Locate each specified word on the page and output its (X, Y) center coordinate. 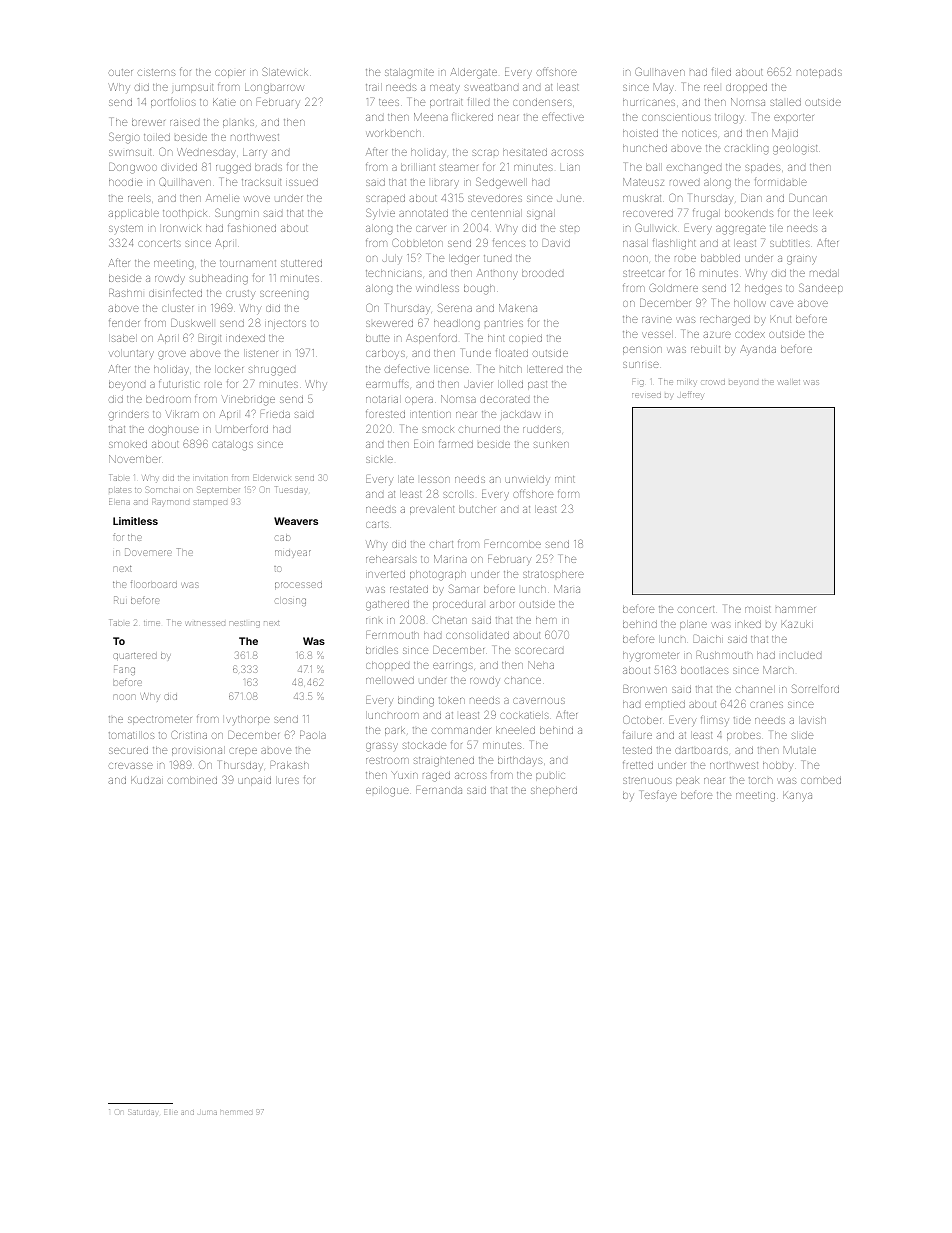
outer (120, 72)
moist (758, 609)
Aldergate (473, 73)
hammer (795, 610)
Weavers (296, 521)
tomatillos (132, 735)
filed (721, 71)
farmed (456, 443)
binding (416, 701)
